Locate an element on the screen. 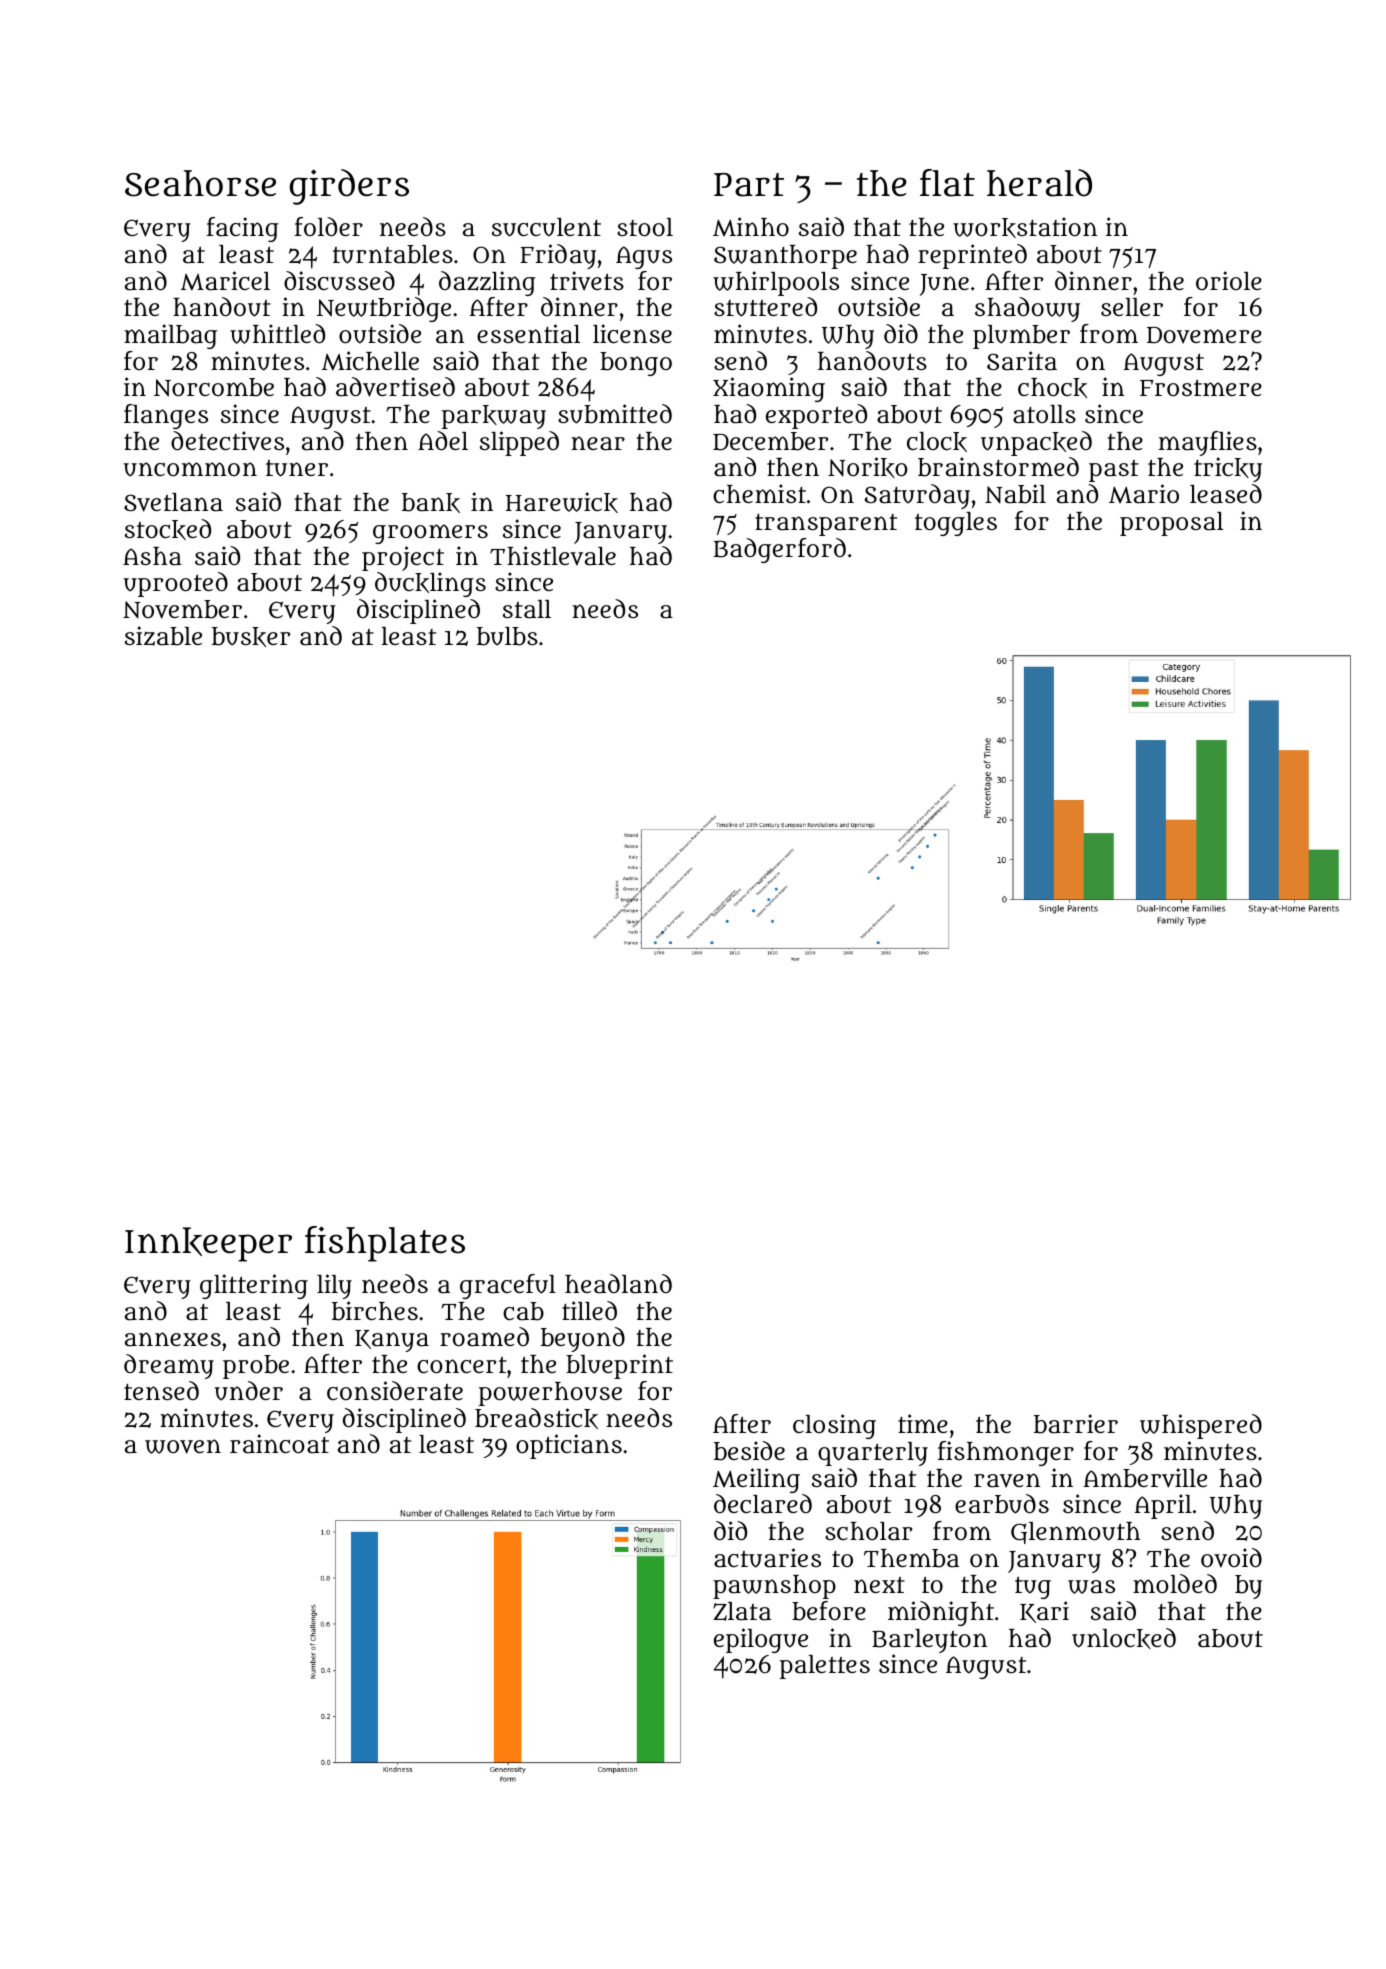 This screenshot has width=1386, height=1969. past is located at coordinates (1114, 471).
